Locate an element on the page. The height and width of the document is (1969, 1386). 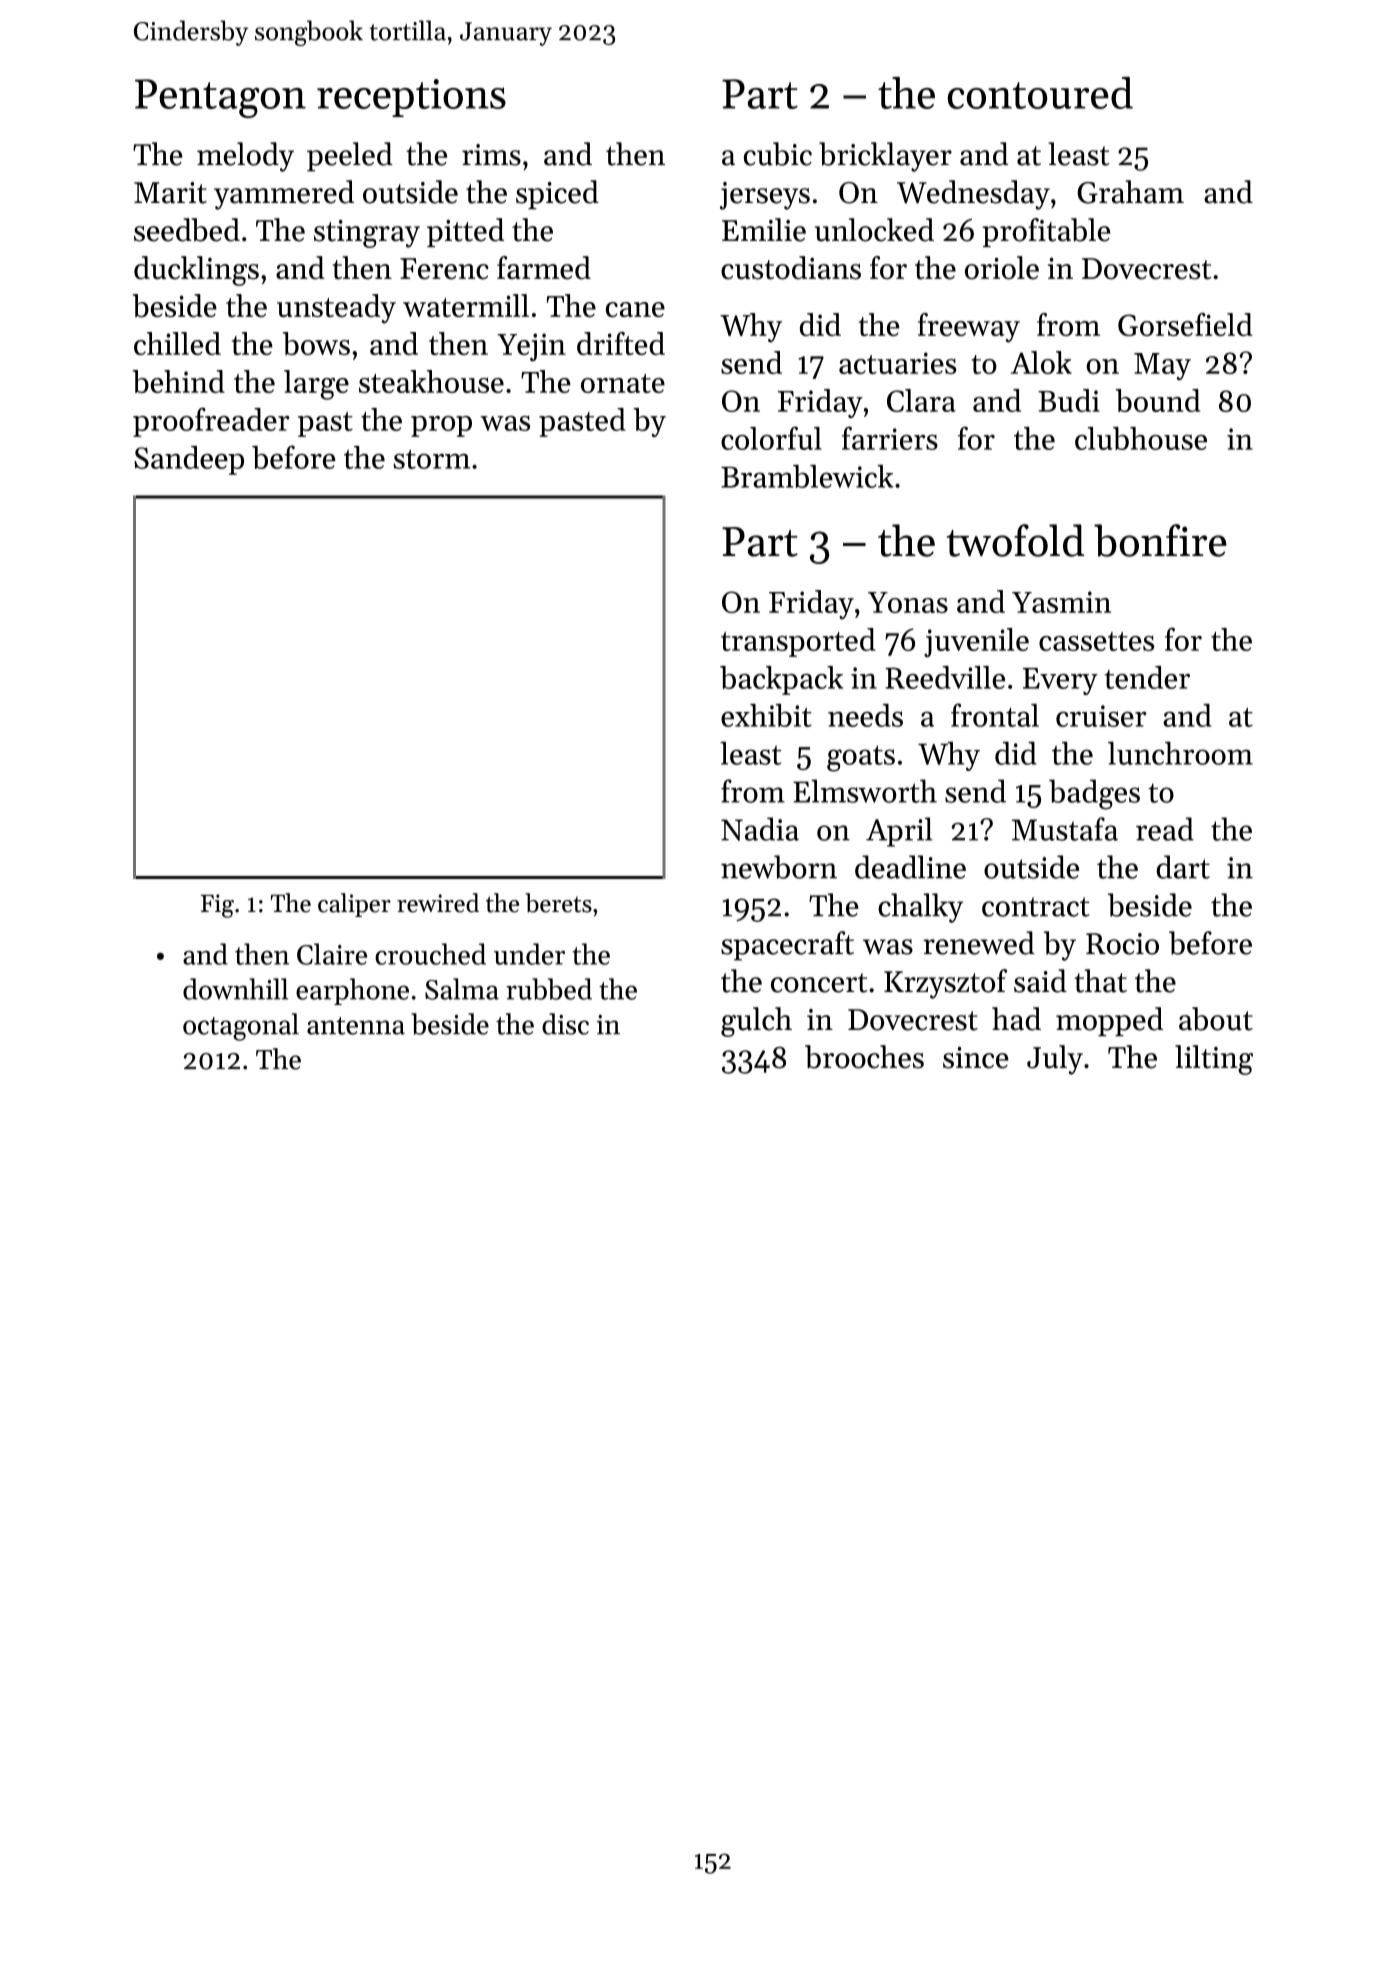
cubic is located at coordinates (778, 154).
